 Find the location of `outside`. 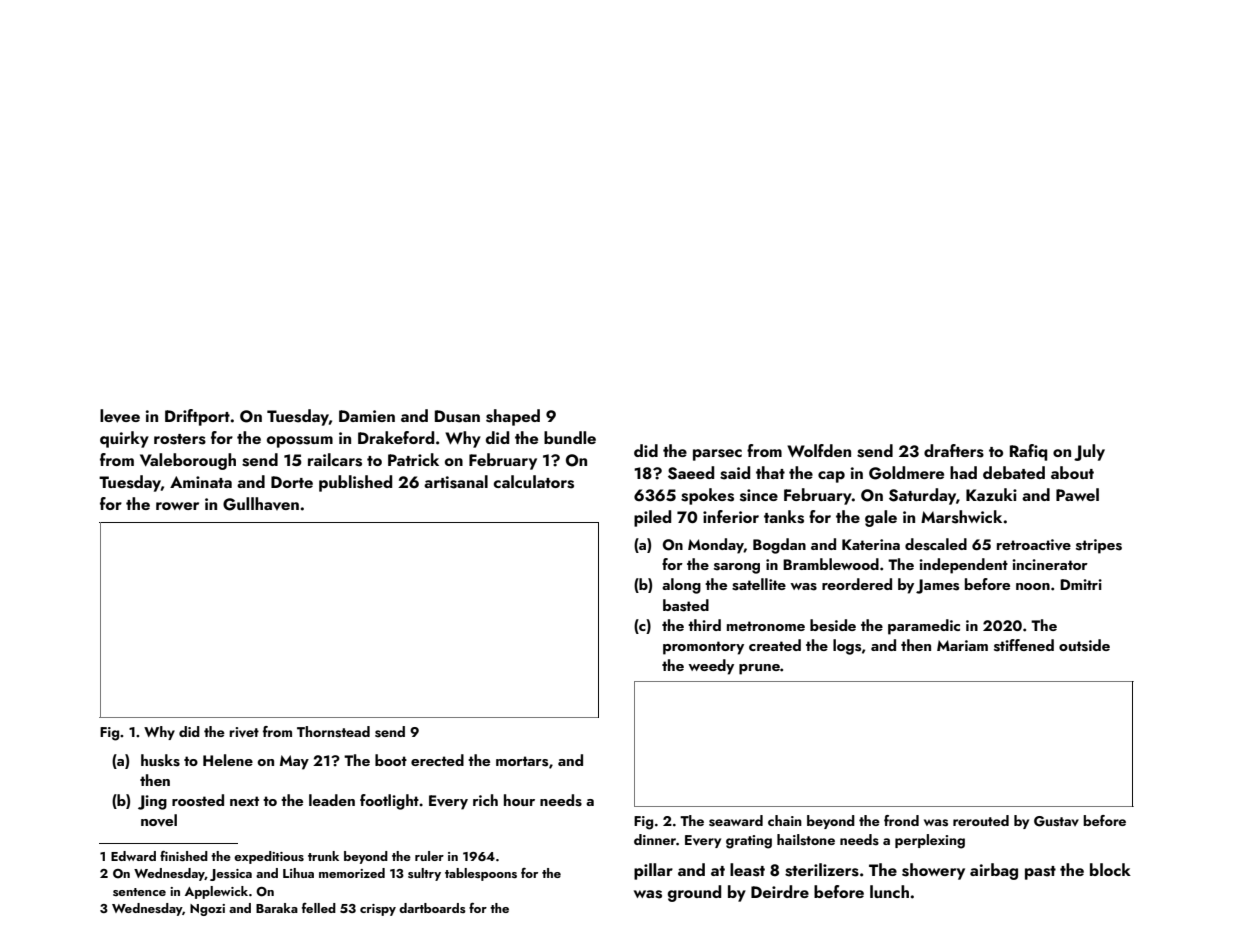

outside is located at coordinates (1084, 645).
